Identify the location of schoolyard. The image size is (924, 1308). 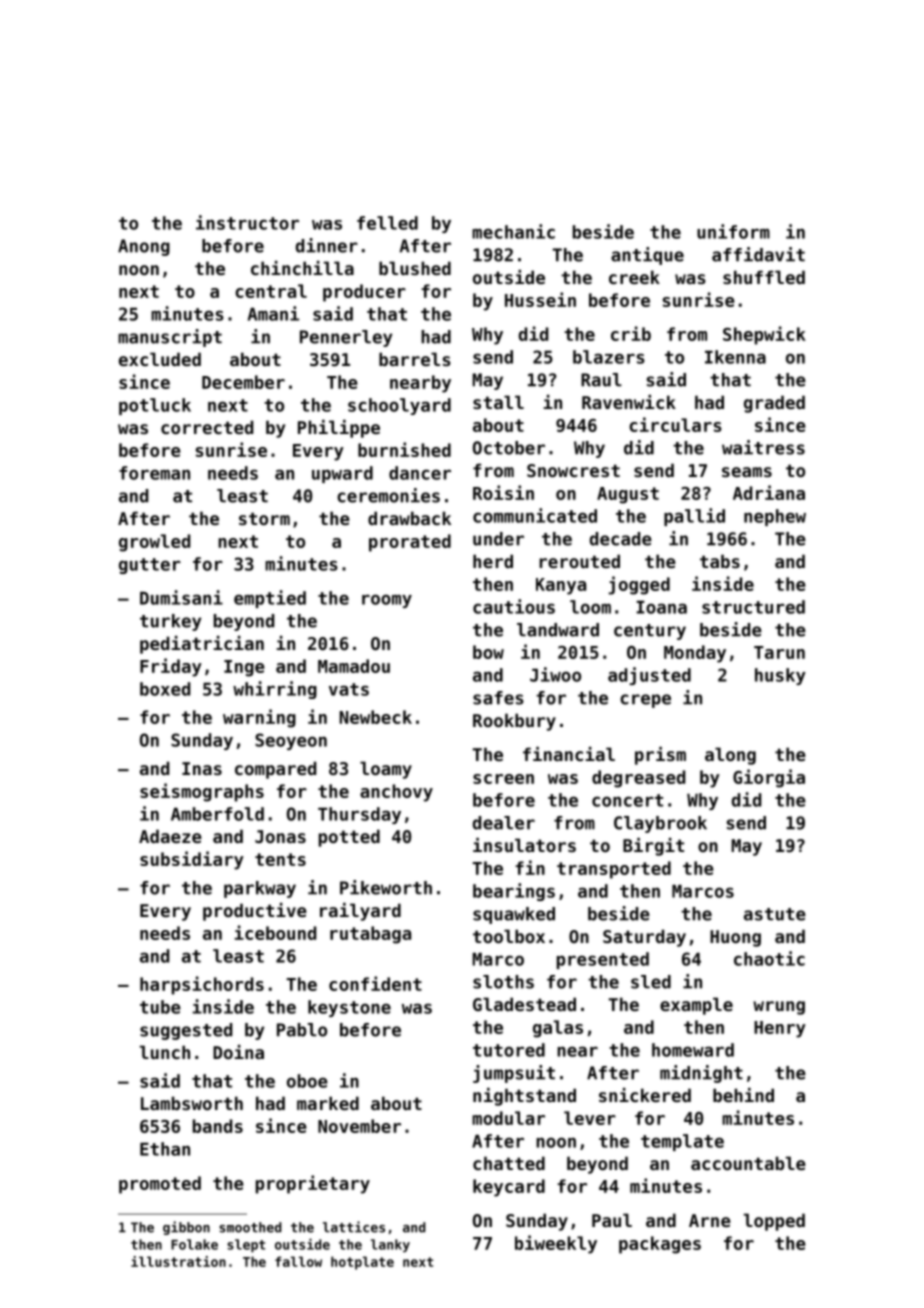
(399, 406).
